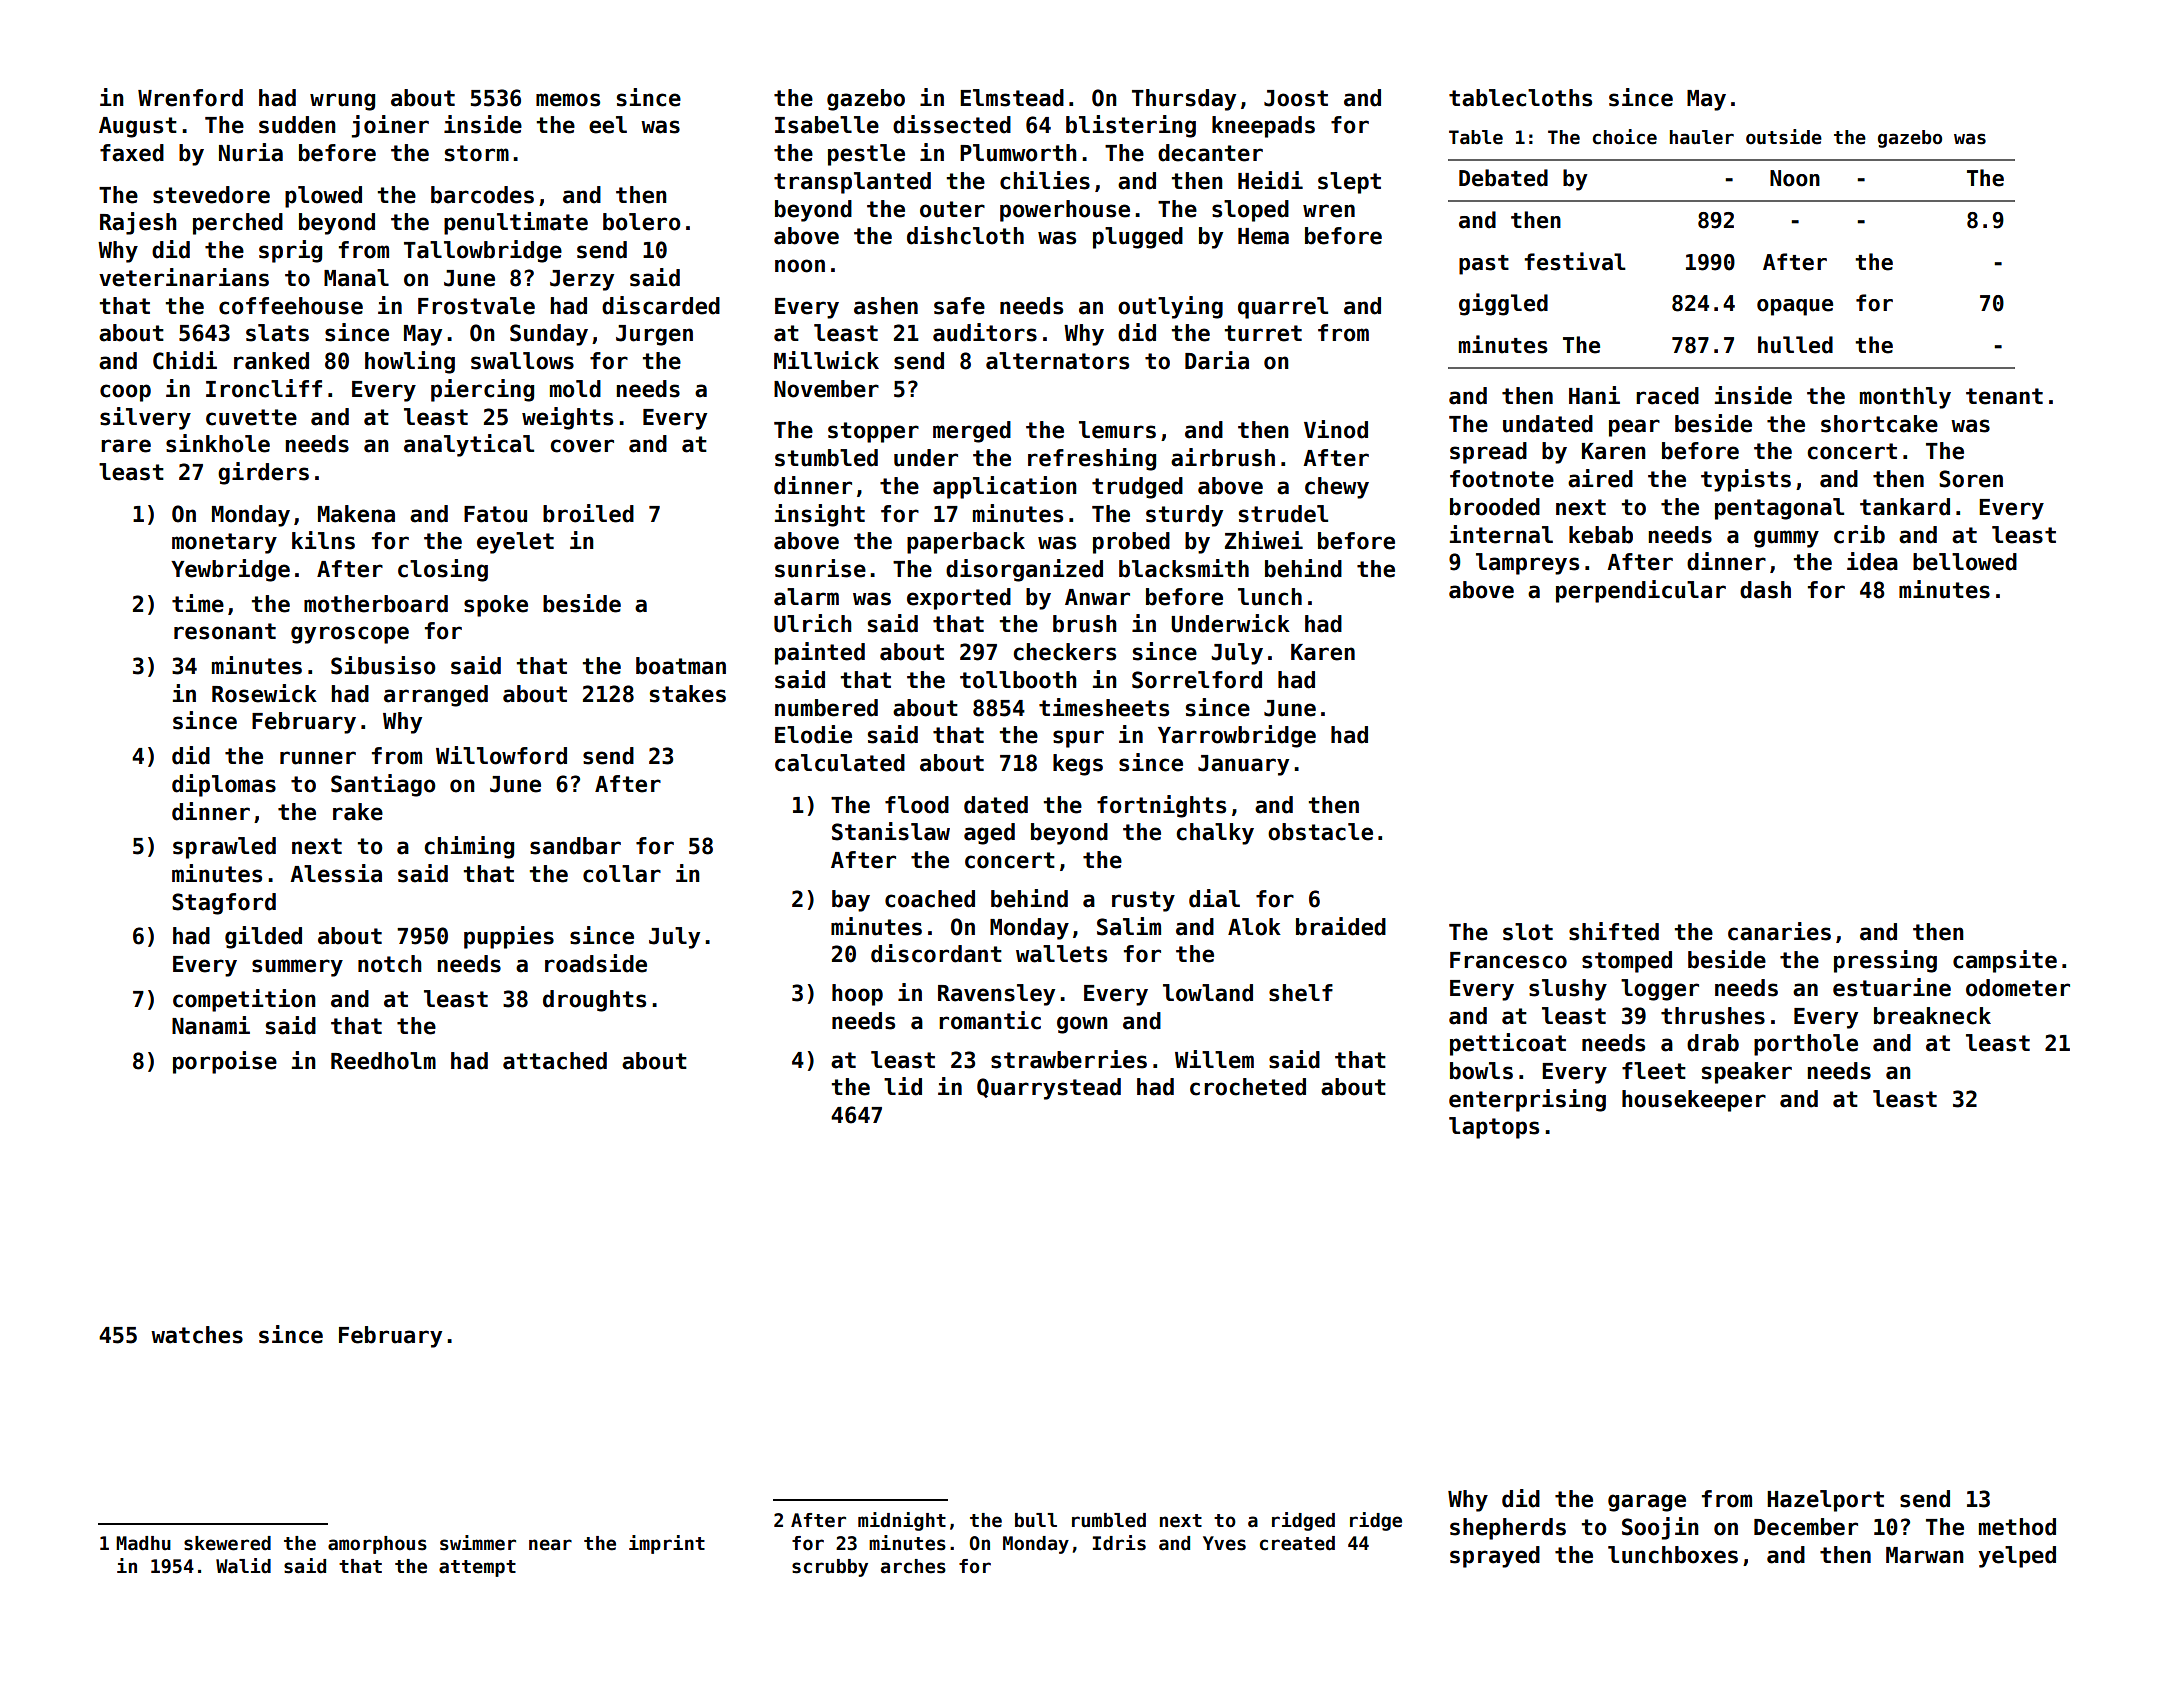  What do you see at coordinates (1248, 1087) in the document?
I see `crocheted` at bounding box center [1248, 1087].
